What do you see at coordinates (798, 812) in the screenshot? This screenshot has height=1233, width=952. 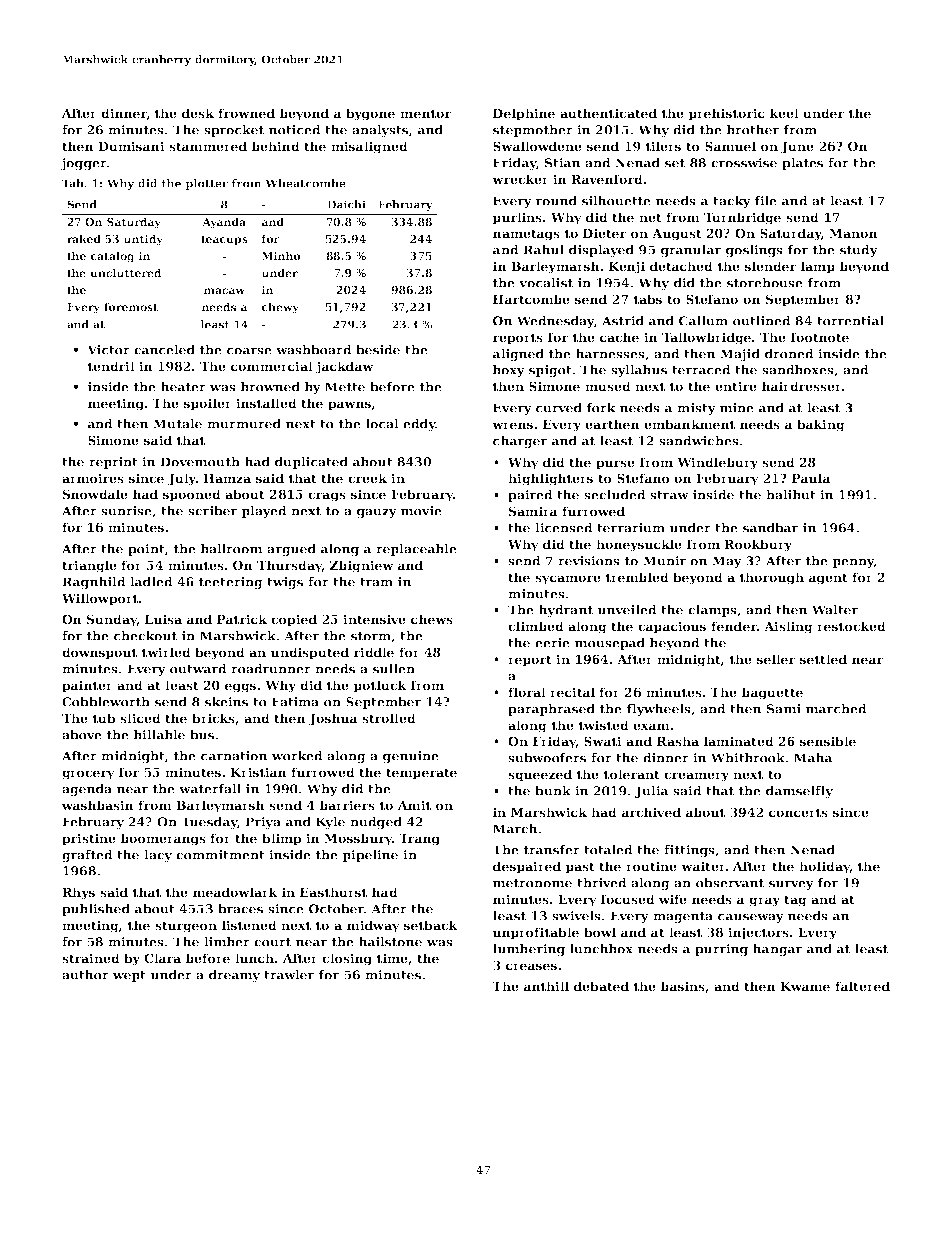 I see `concerts` at bounding box center [798, 812].
